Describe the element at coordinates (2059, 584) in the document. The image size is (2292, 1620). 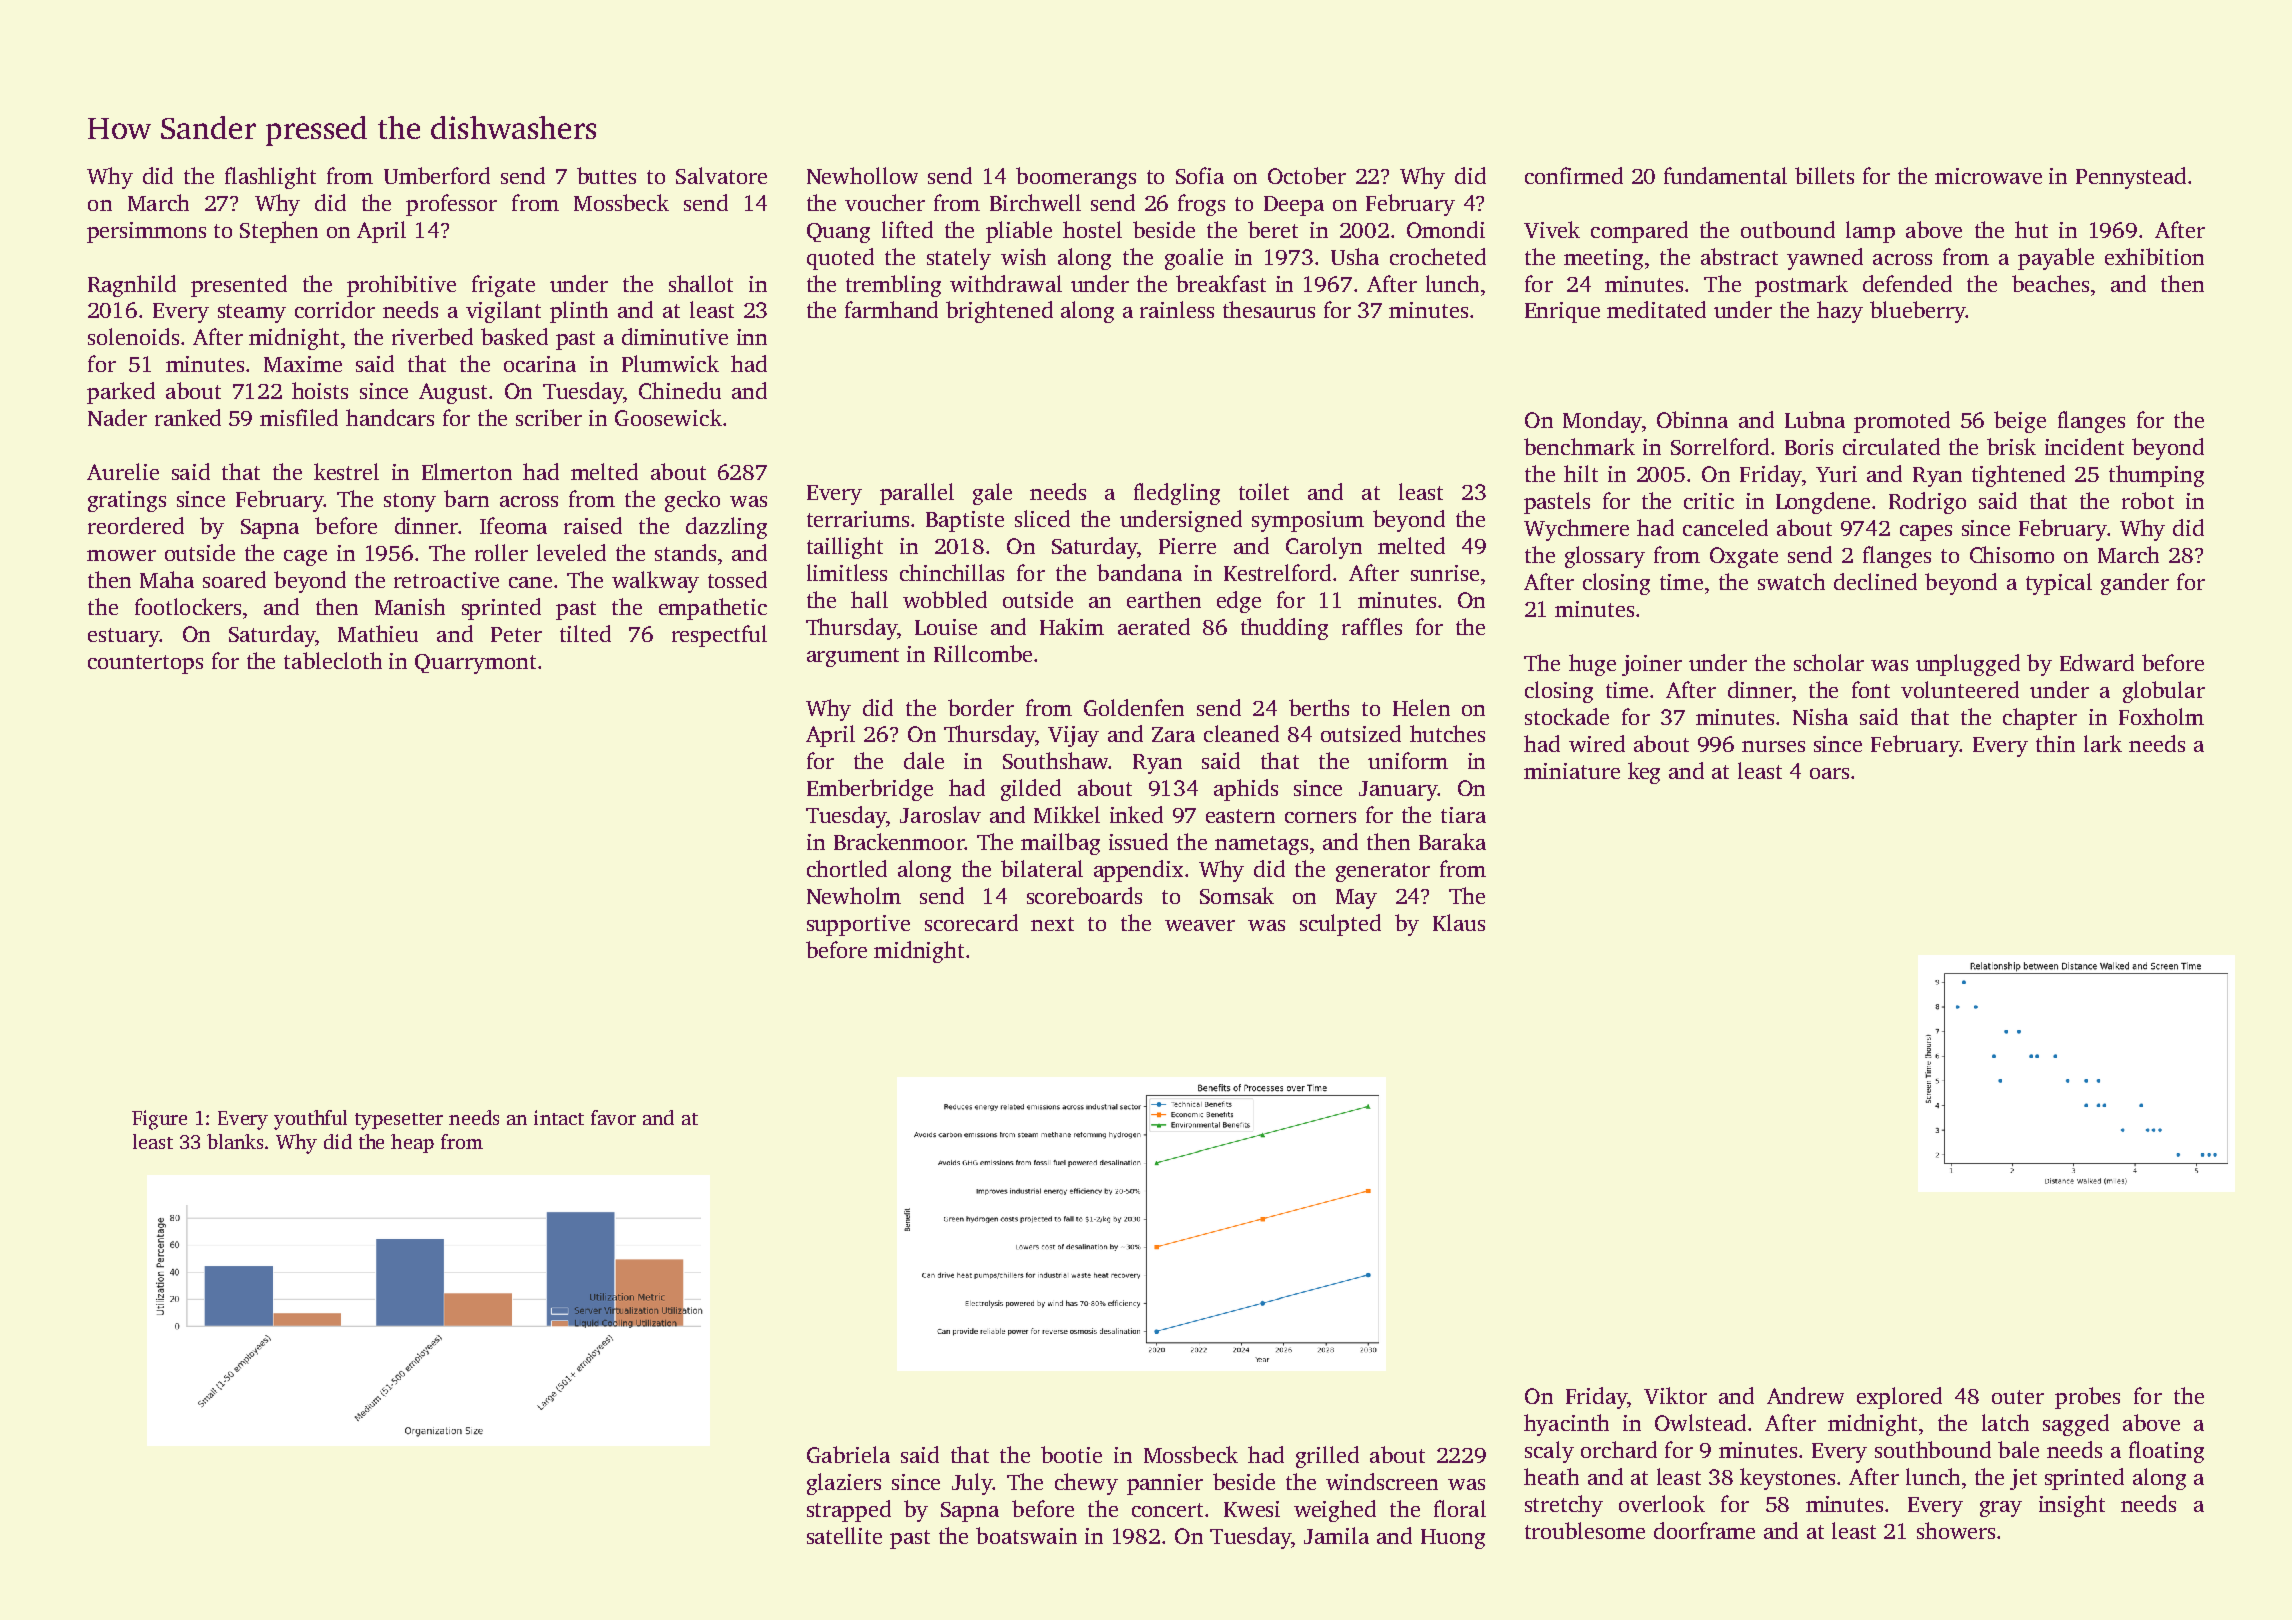
I see `typical` at that location.
